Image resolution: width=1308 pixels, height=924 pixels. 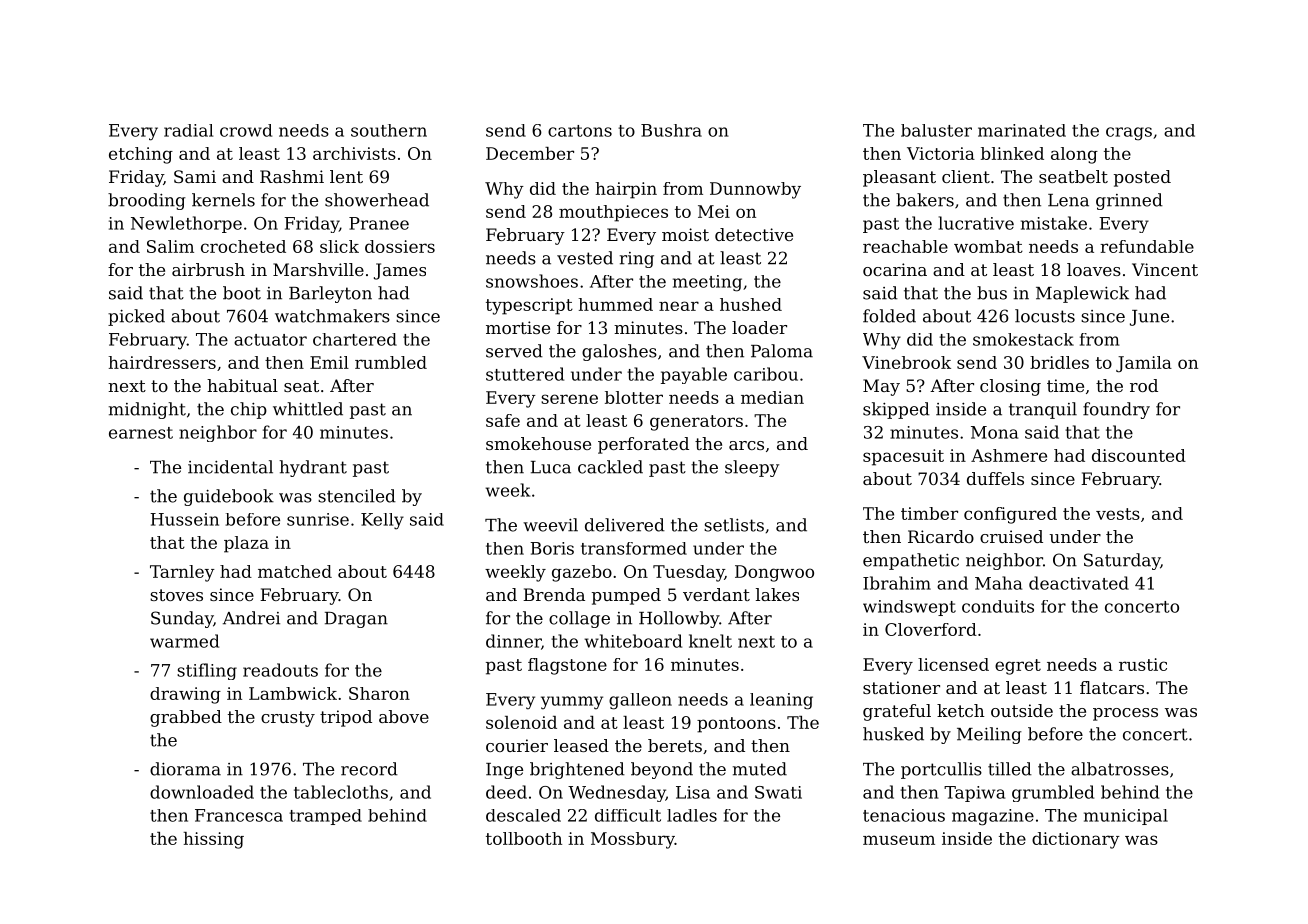 I want to click on Cloverford, so click(x=931, y=629).
